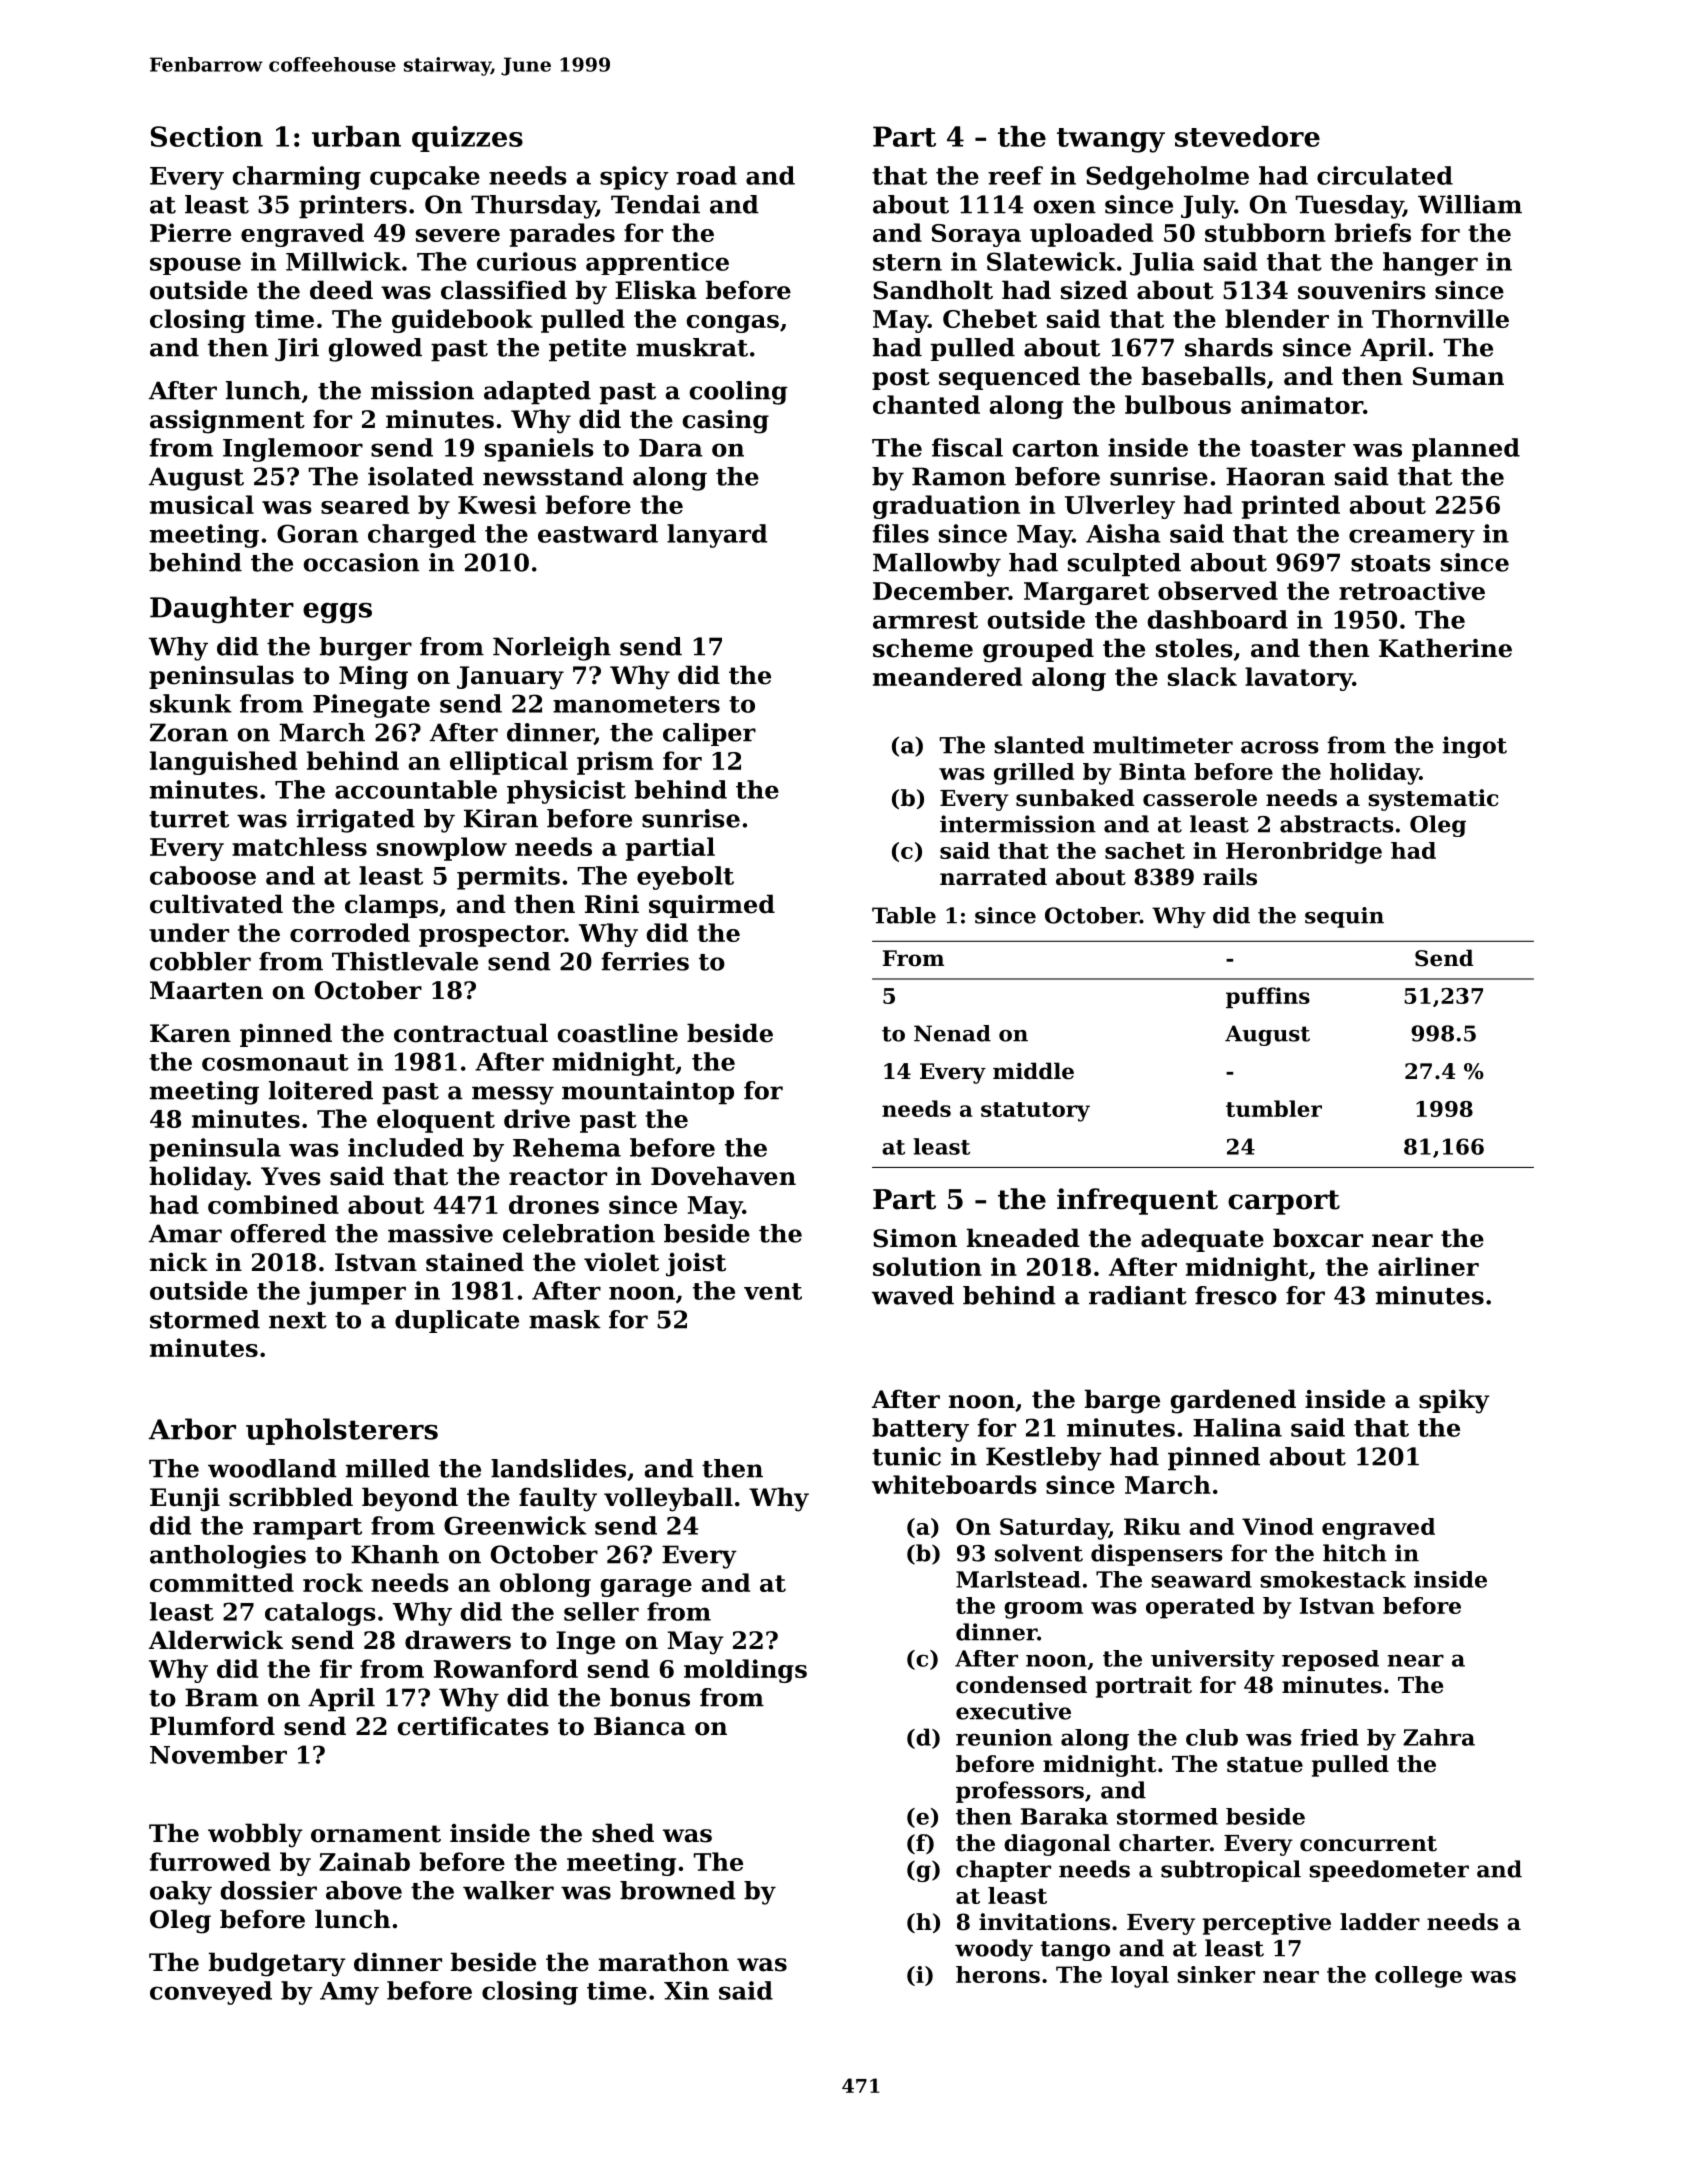 The image size is (1683, 2178). What do you see at coordinates (678, 1890) in the page?
I see `browned` at bounding box center [678, 1890].
